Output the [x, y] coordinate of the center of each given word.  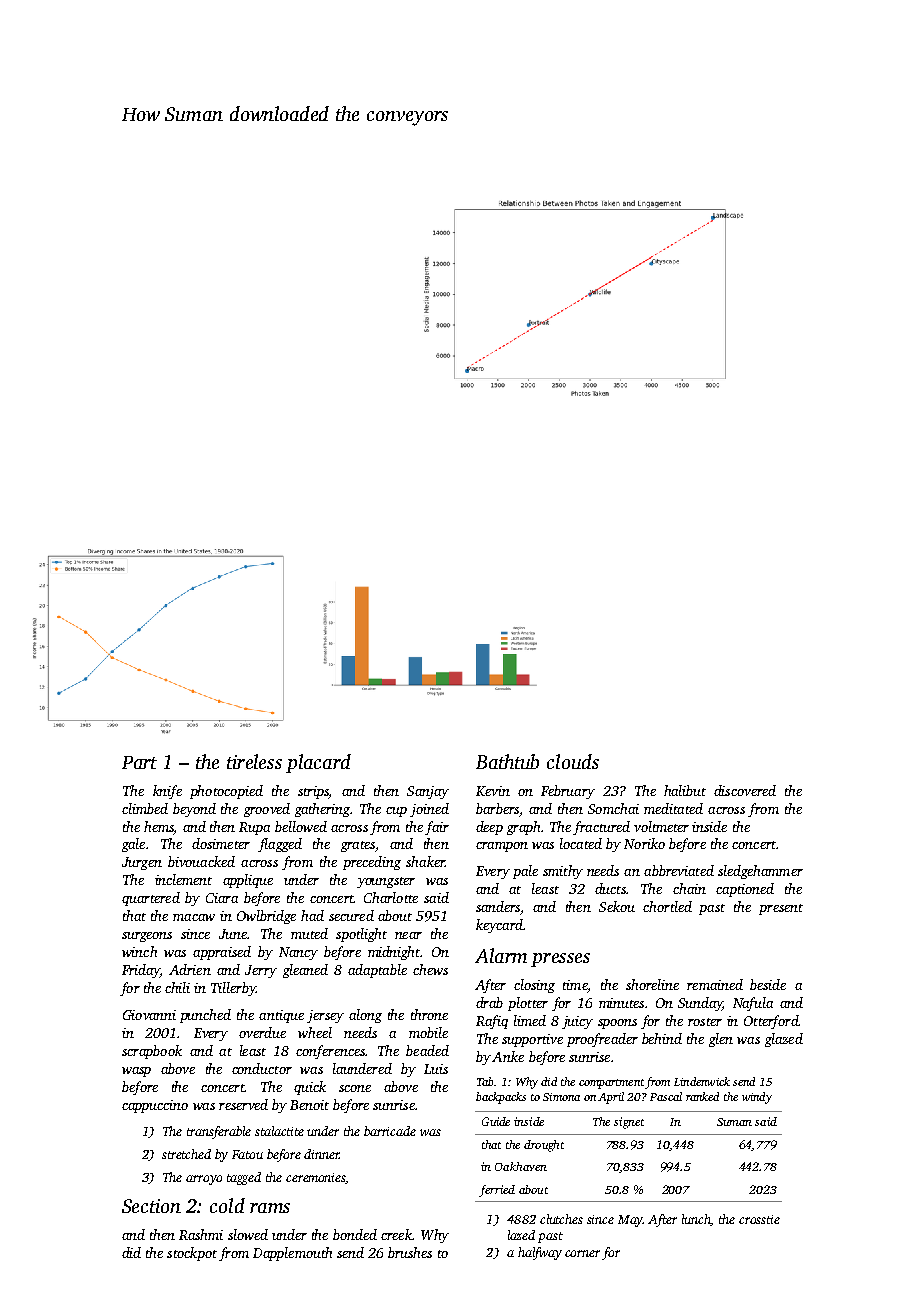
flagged [280, 845]
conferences [330, 1052]
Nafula [753, 1004]
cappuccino [155, 1106]
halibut [685, 790]
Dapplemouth [292, 1254]
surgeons [147, 937]
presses [560, 960]
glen [721, 1040]
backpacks [501, 1098]
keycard [499, 926]
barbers [497, 808]
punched [205, 1016]
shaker [425, 861]
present [781, 909]
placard [318, 763]
